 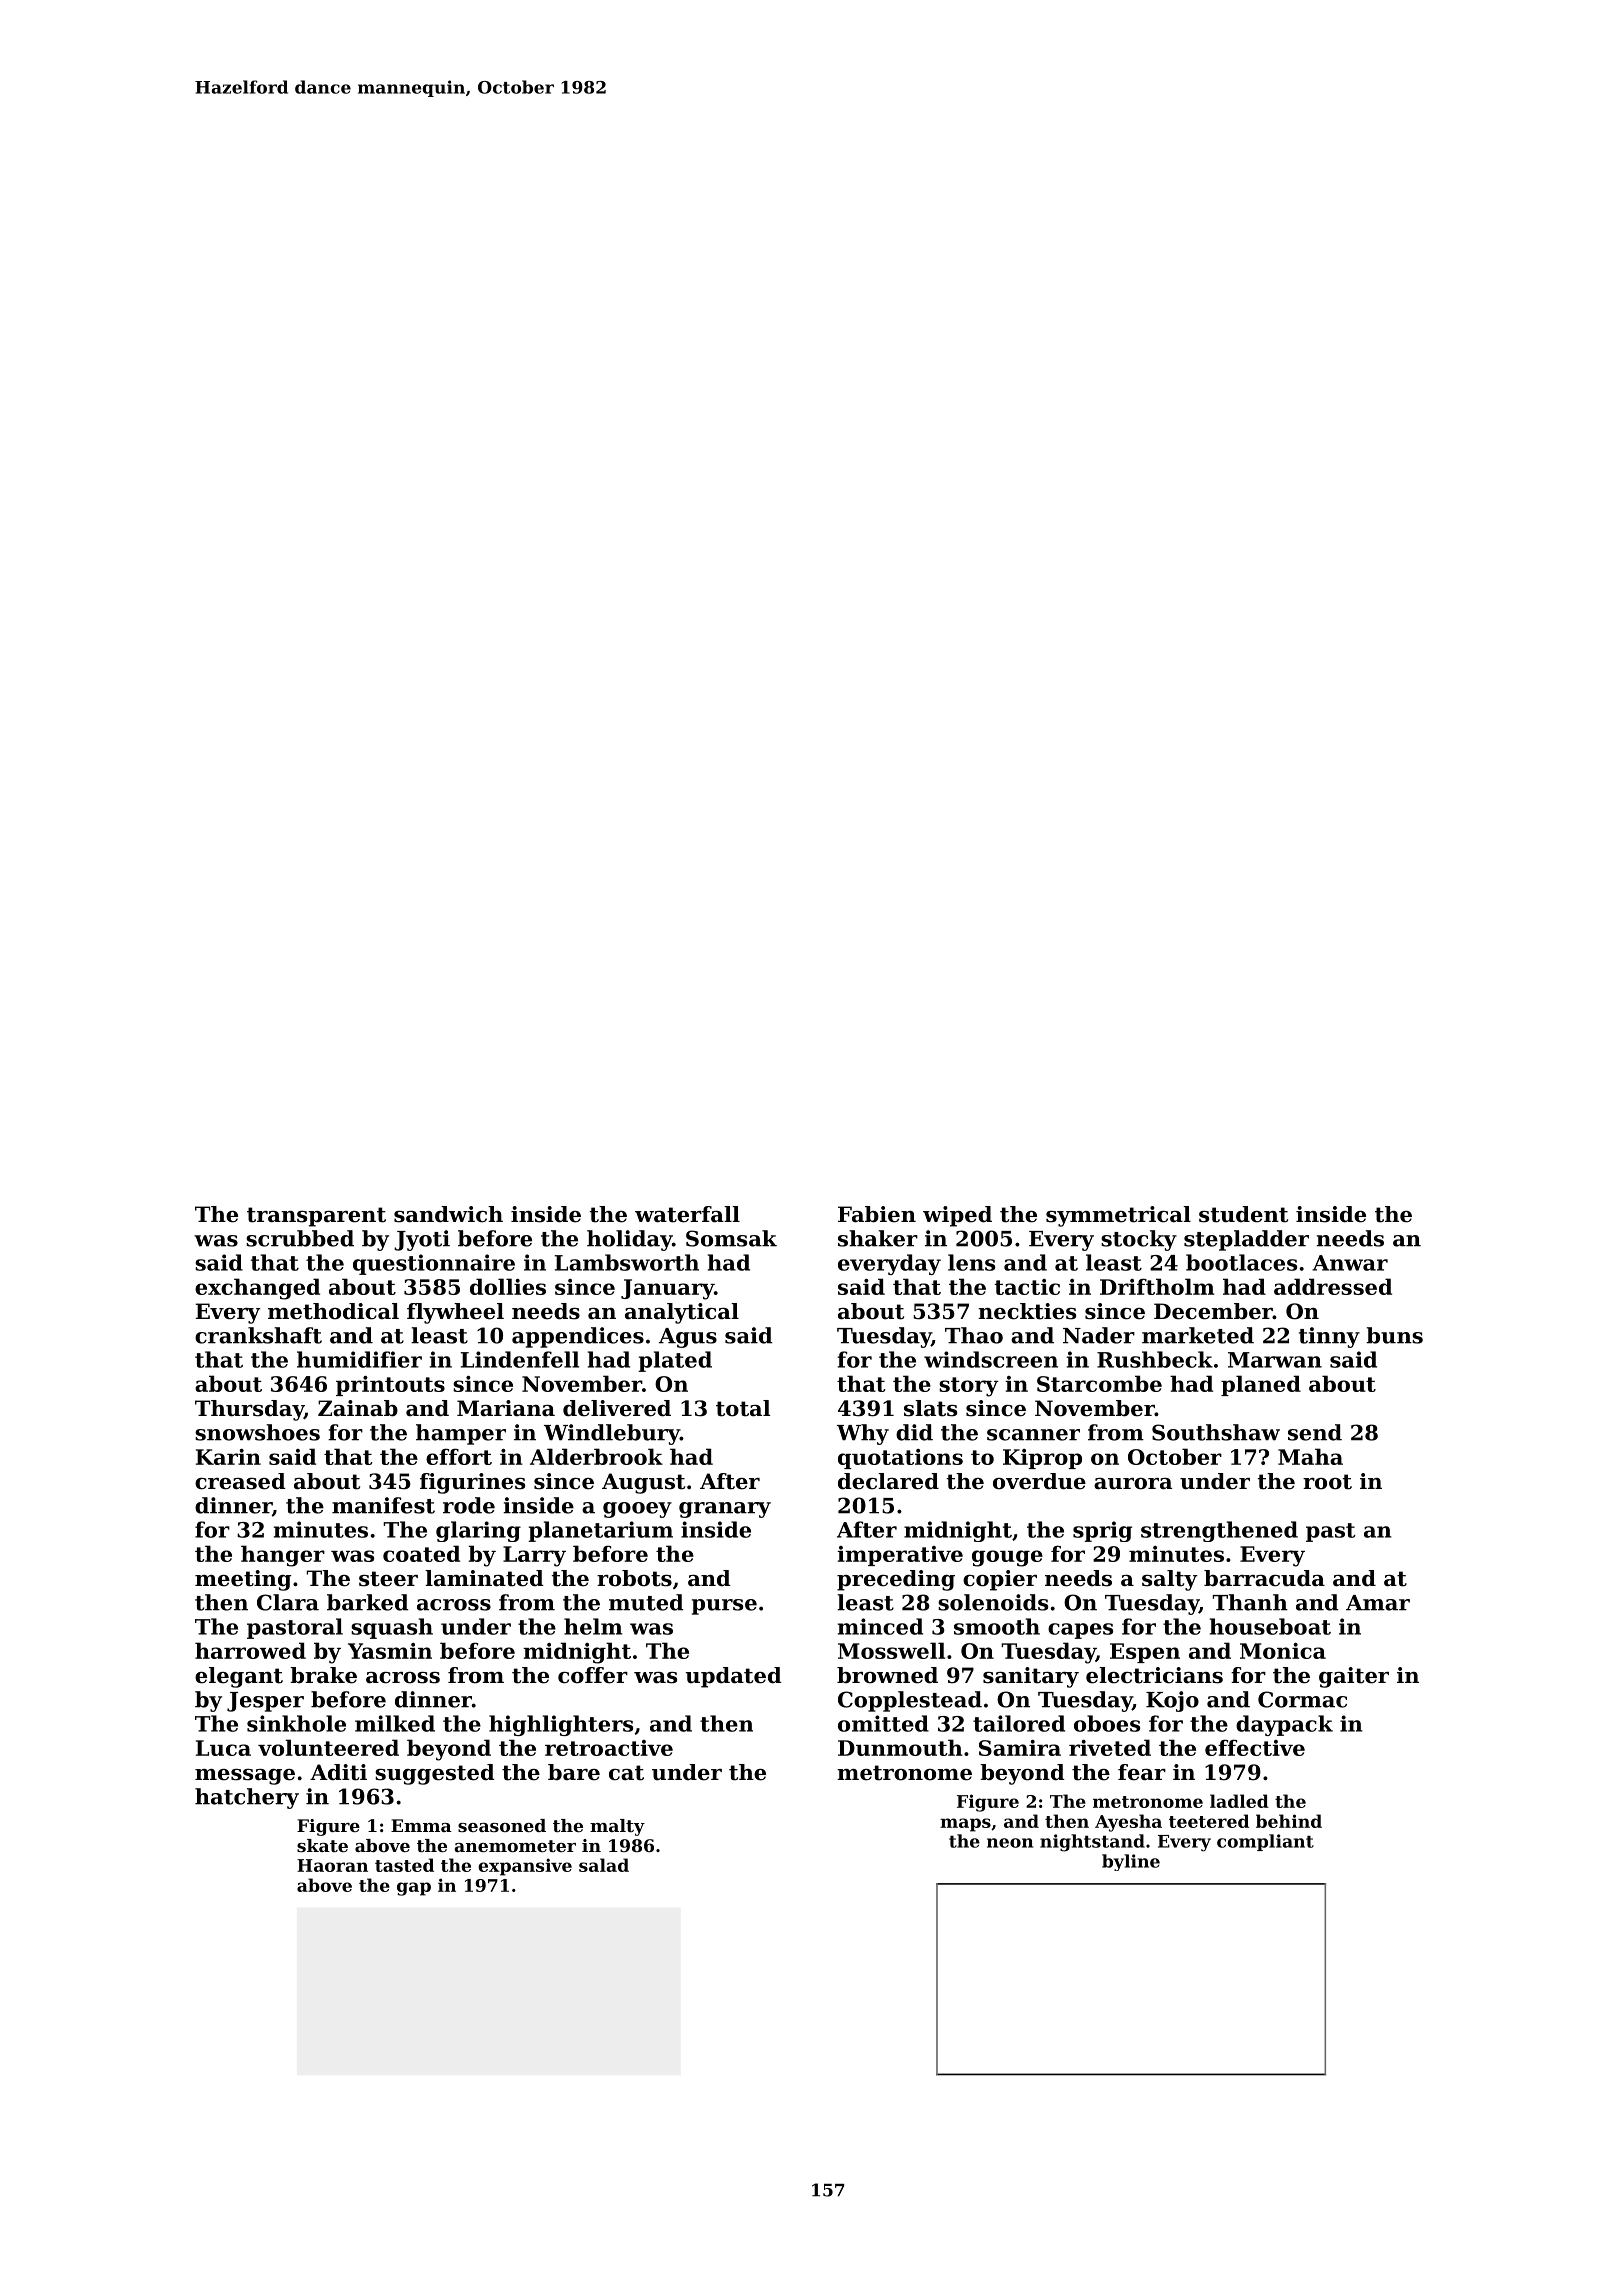 I want to click on purse, so click(x=724, y=1607).
